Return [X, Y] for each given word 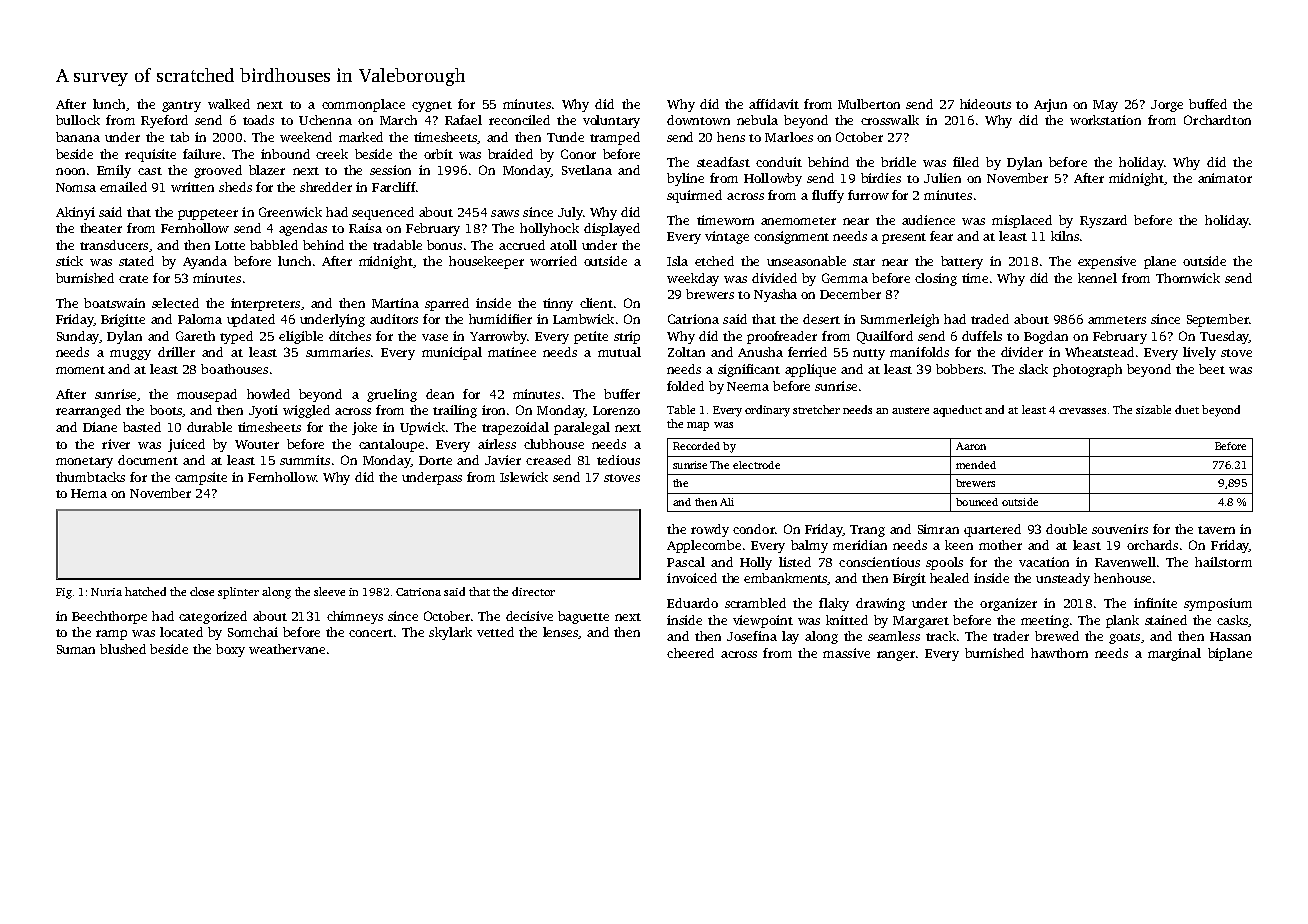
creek [332, 154]
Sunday [78, 337]
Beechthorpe [109, 617]
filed [966, 162]
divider [1022, 352]
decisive [529, 616]
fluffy [828, 196]
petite [591, 337]
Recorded [696, 446]
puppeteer [208, 214]
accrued [522, 245]
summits [305, 460]
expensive [1107, 262]
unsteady [1063, 579]
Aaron [971, 446]
